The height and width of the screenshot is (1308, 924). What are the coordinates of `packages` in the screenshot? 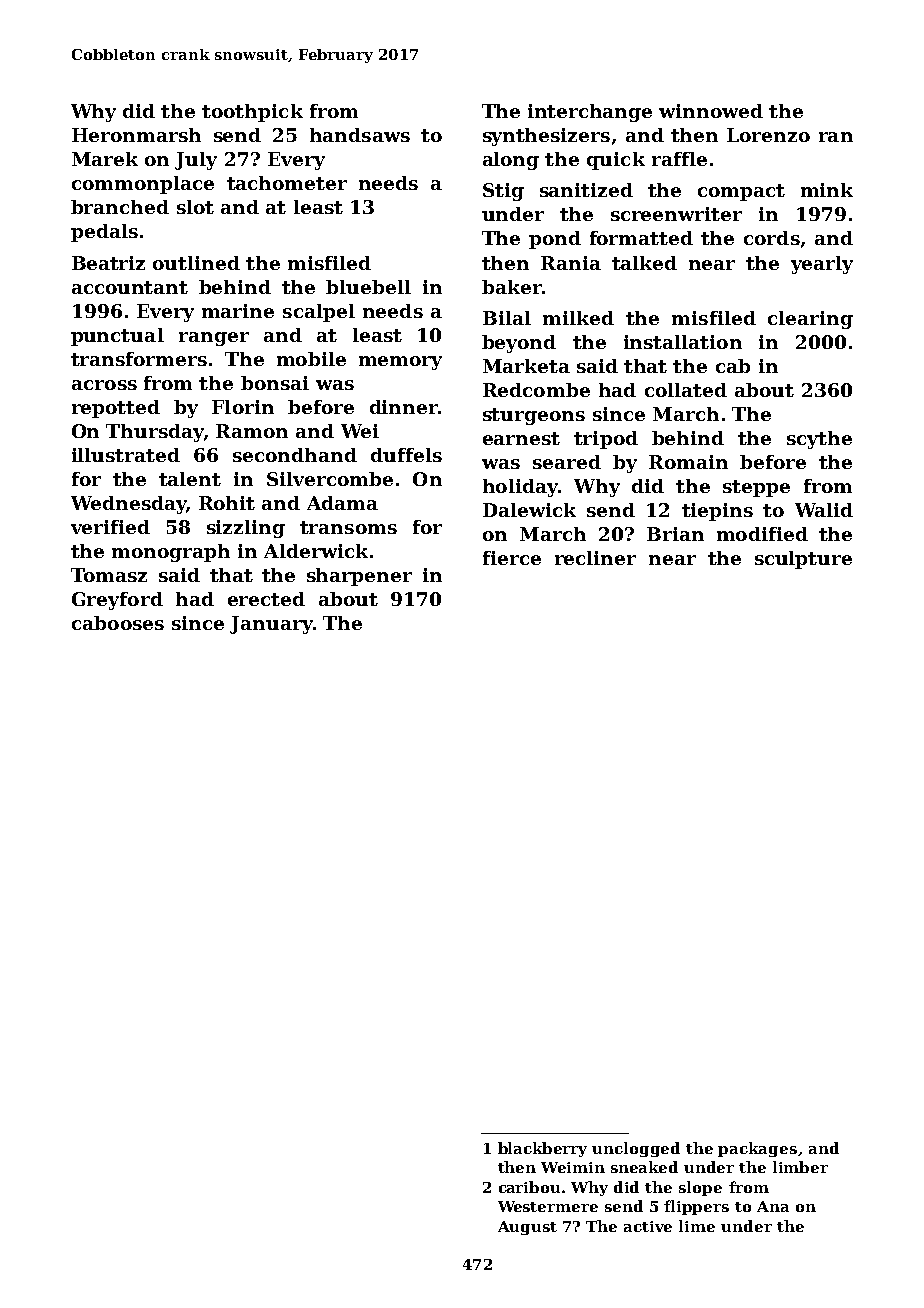 It's located at (757, 1149).
